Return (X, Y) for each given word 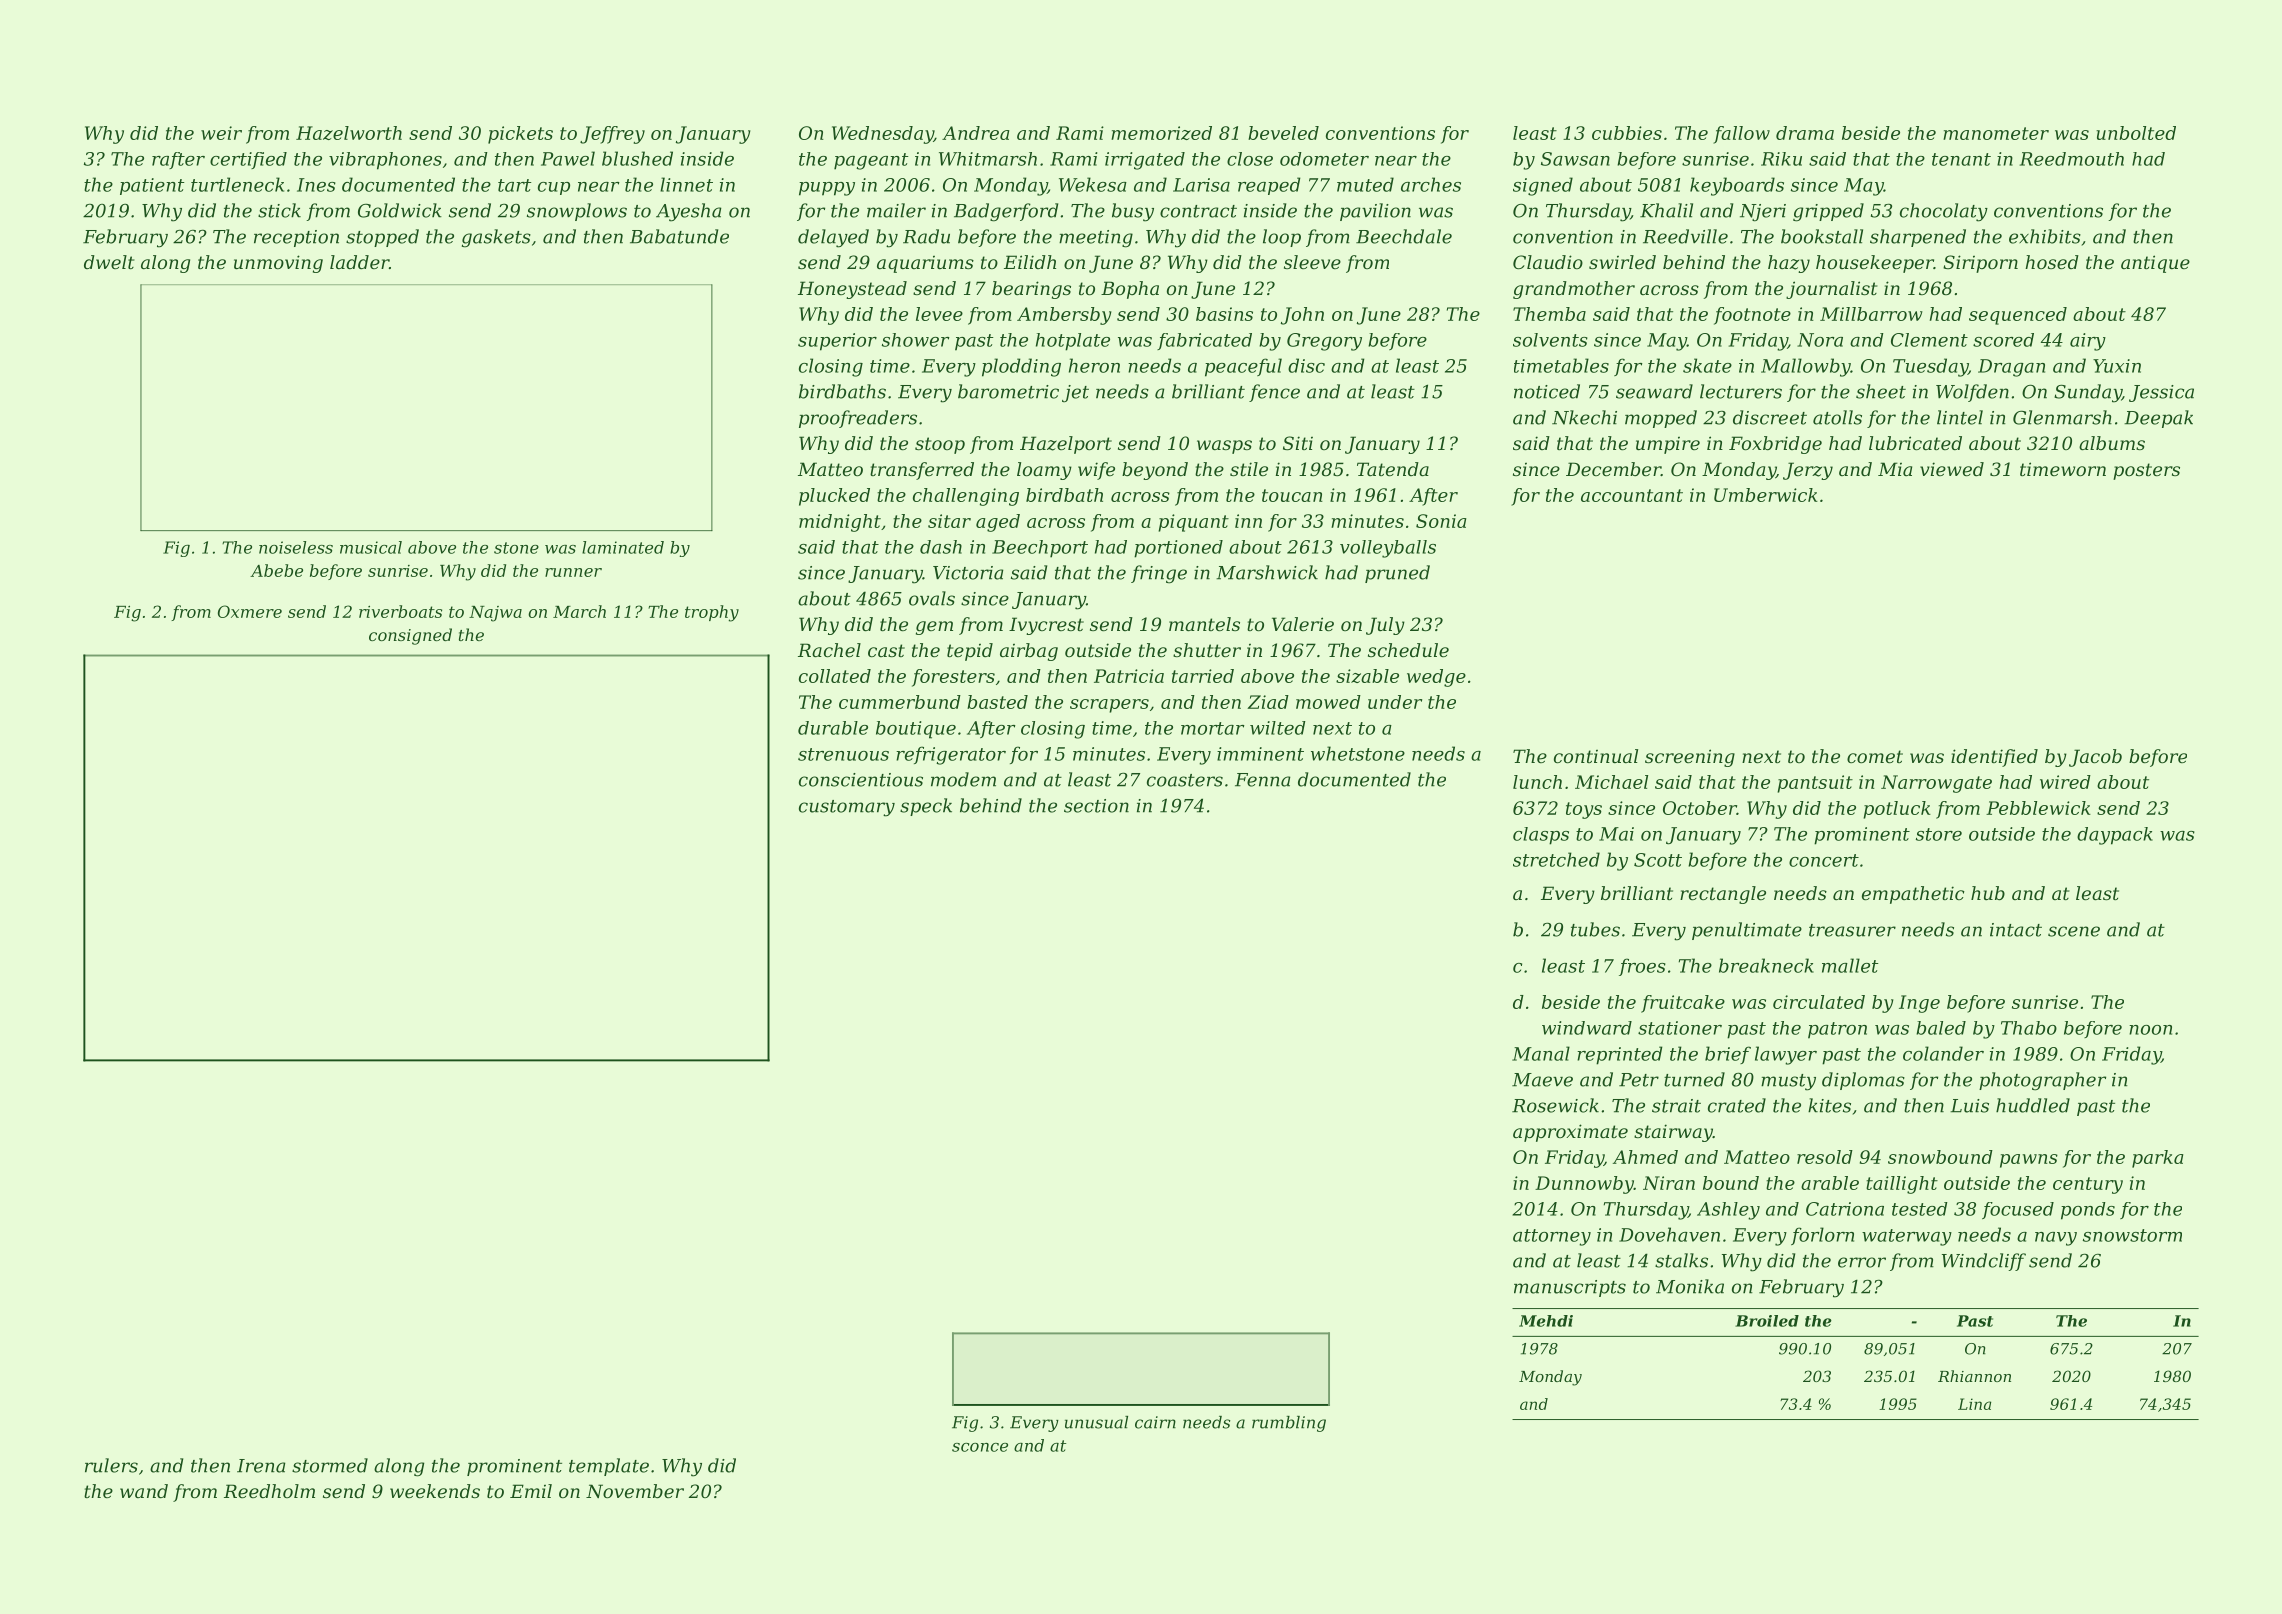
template (609, 1467)
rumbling (1289, 1424)
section (1096, 806)
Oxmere (250, 611)
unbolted (2136, 133)
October (1700, 808)
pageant (871, 161)
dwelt (109, 262)
